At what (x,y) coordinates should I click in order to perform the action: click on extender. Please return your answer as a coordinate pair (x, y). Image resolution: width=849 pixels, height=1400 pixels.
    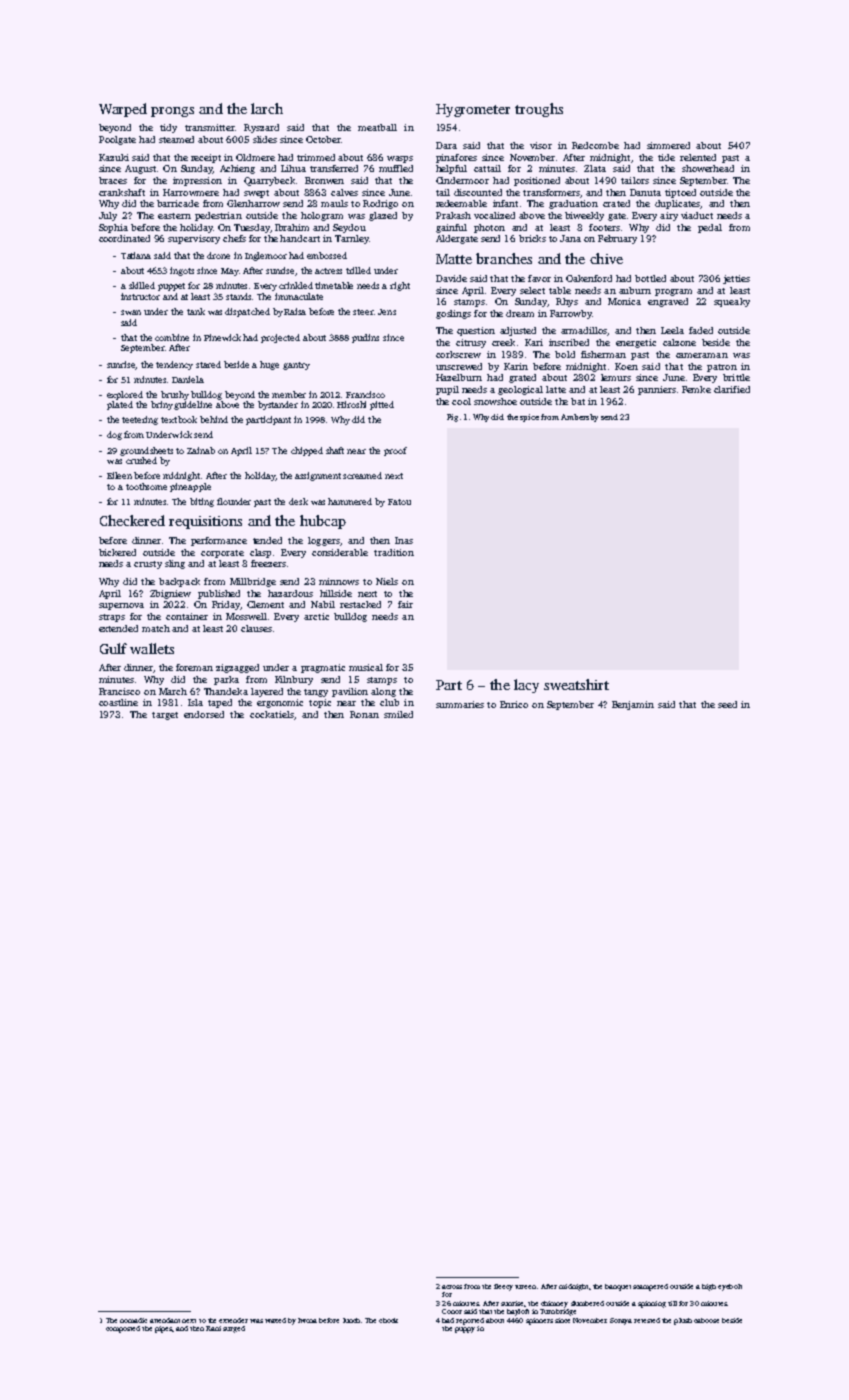
    Looking at the image, I should click on (233, 1320).
